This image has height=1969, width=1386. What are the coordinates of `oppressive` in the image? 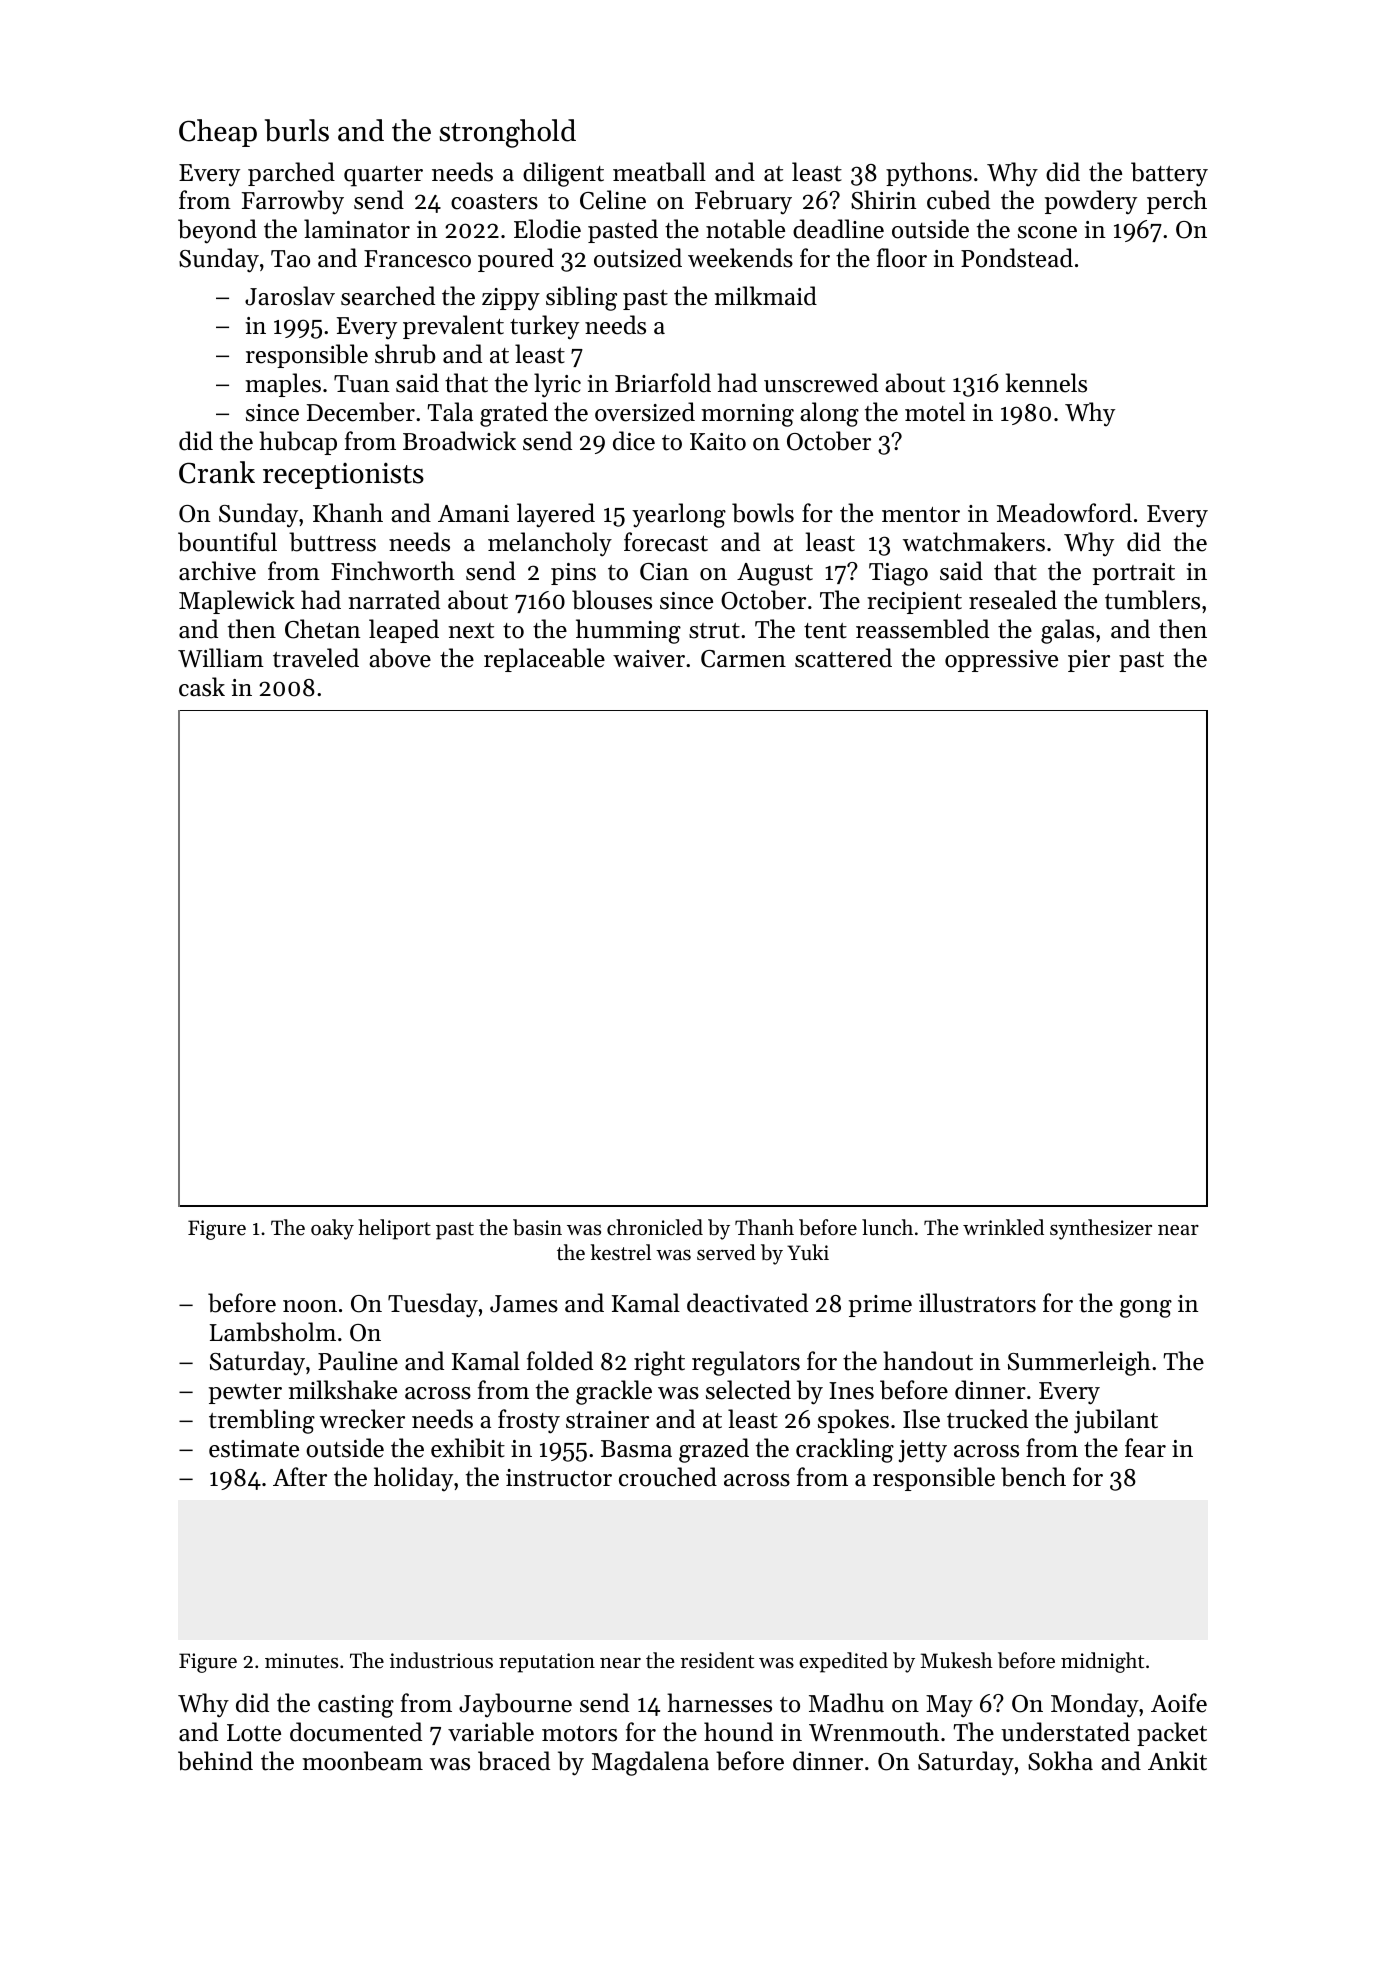 It's located at (1001, 661).
